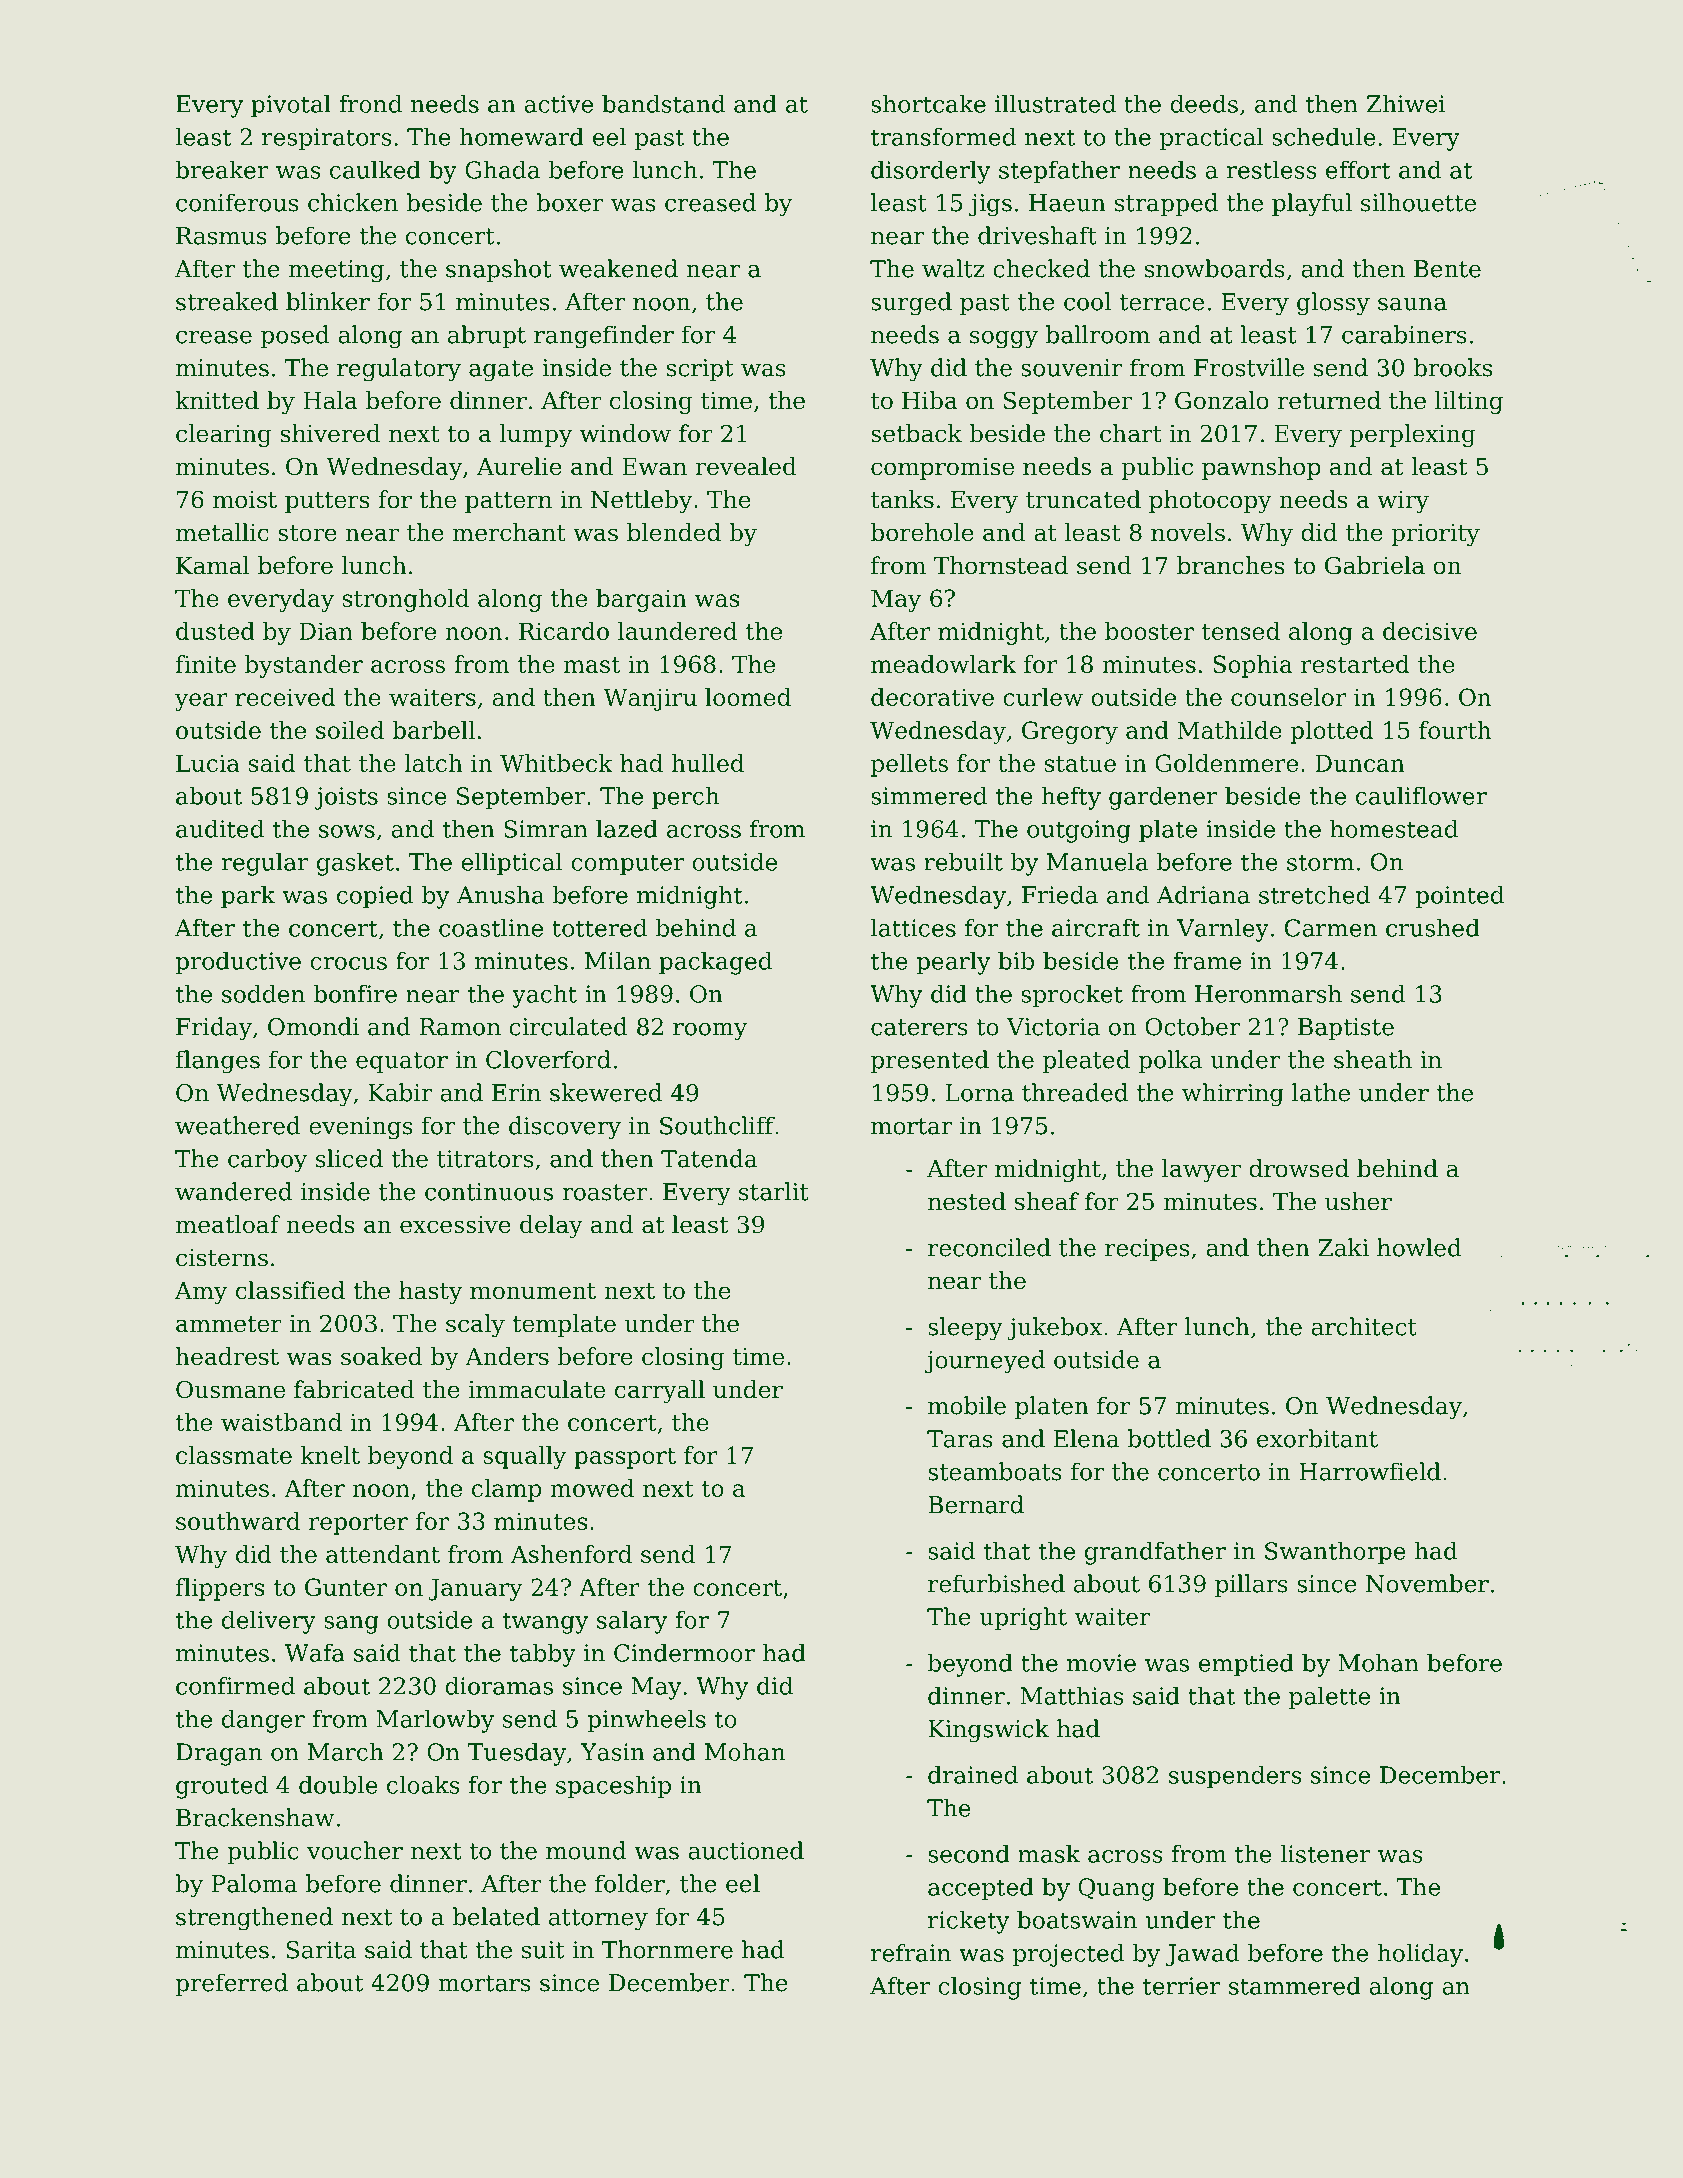  Describe the element at coordinates (238, 1125) in the document. I see `weathered` at that location.
